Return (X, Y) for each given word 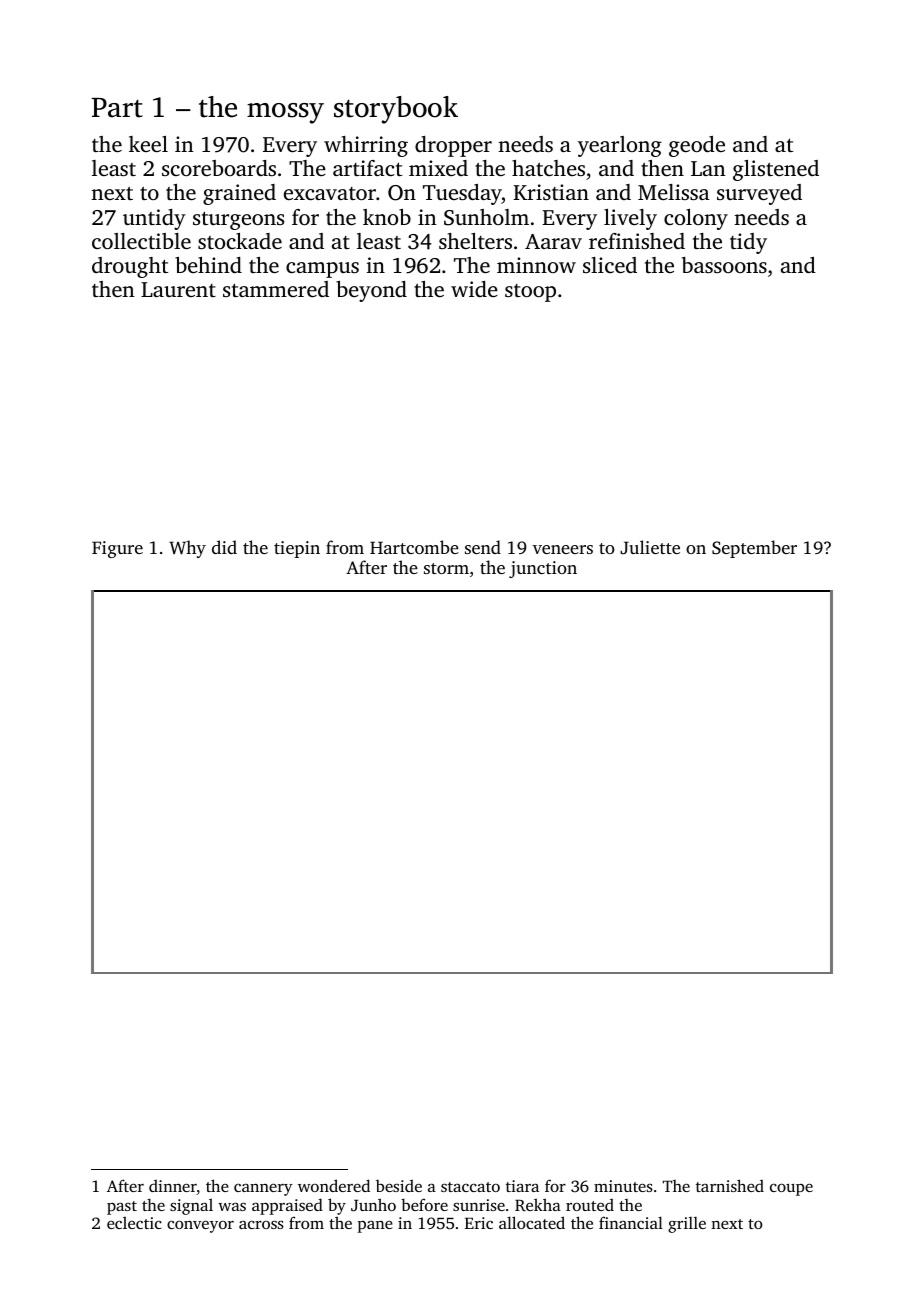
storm (446, 568)
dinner (173, 1187)
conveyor (200, 1227)
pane (375, 1227)
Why (187, 549)
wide (474, 289)
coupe (791, 1189)
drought (130, 267)
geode (697, 146)
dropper (453, 146)
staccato (470, 1187)
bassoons (724, 265)
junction (543, 569)
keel (148, 144)
